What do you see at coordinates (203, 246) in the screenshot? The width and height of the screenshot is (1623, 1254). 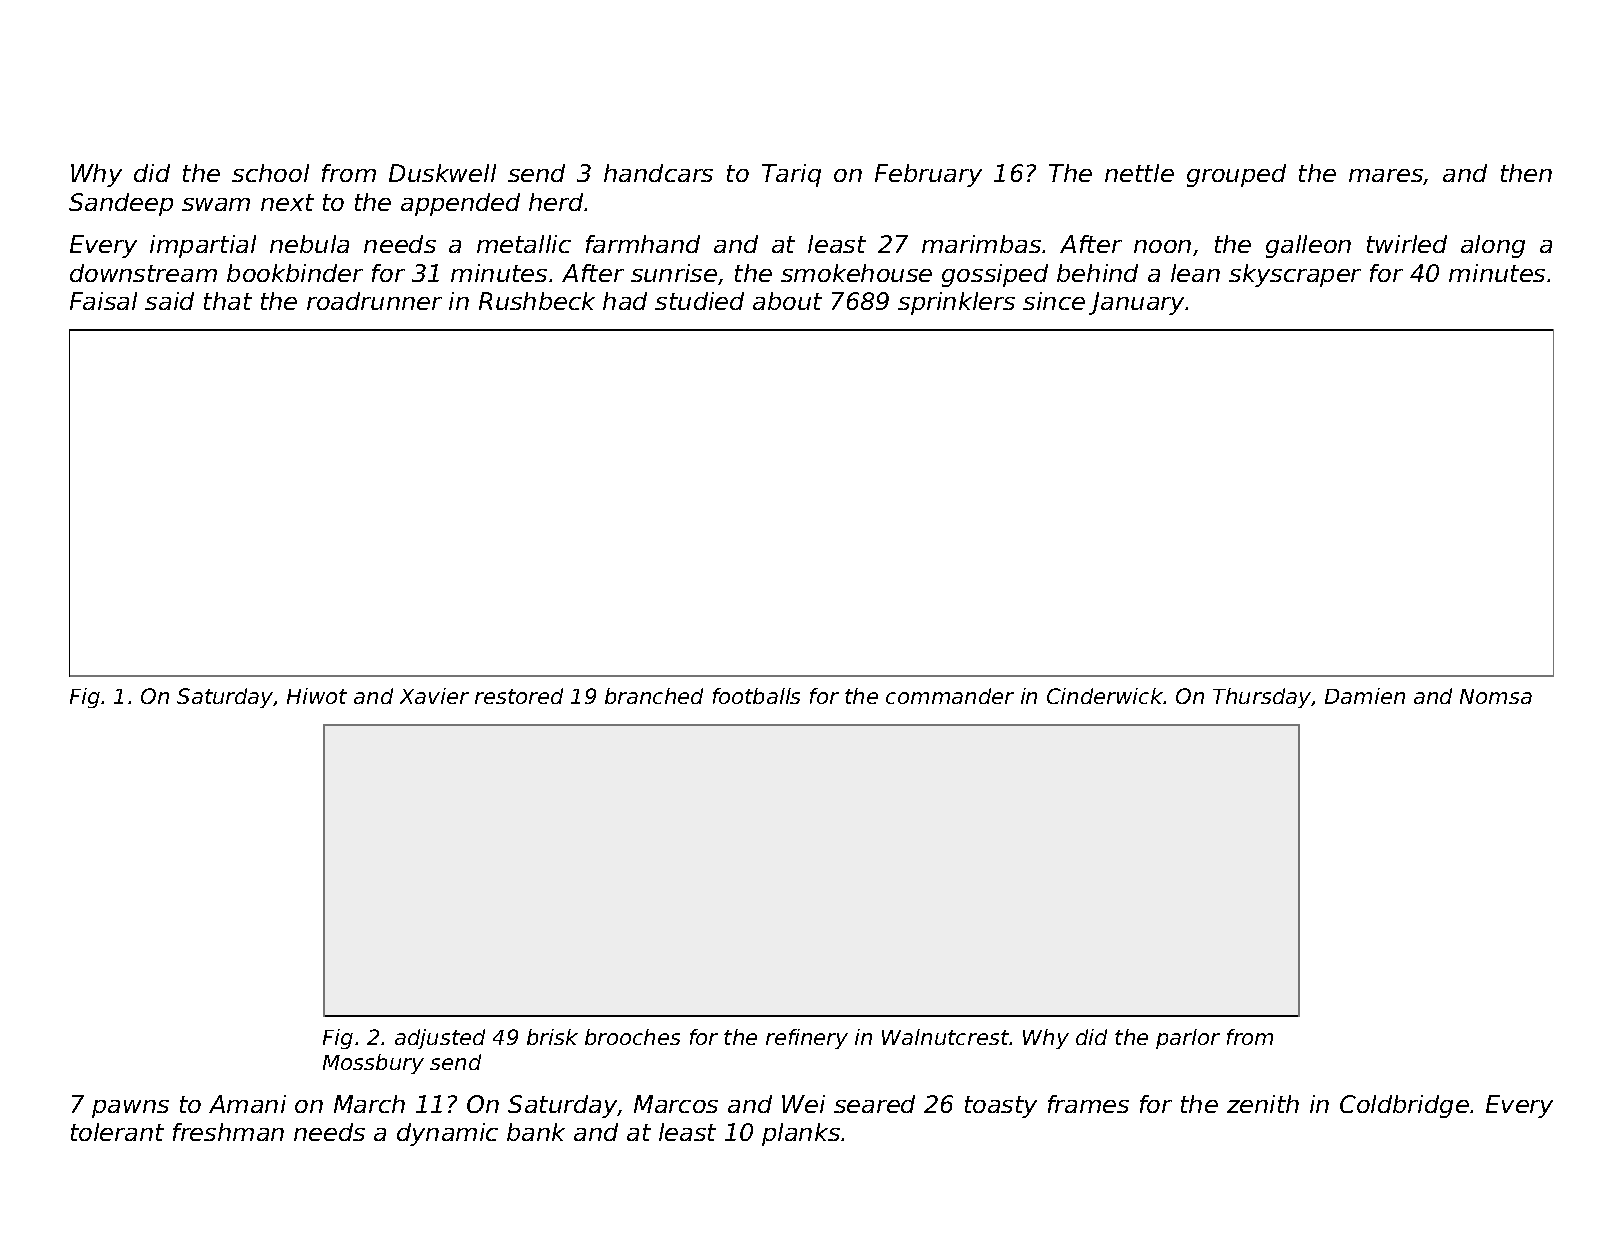 I see `impartial` at bounding box center [203, 246].
